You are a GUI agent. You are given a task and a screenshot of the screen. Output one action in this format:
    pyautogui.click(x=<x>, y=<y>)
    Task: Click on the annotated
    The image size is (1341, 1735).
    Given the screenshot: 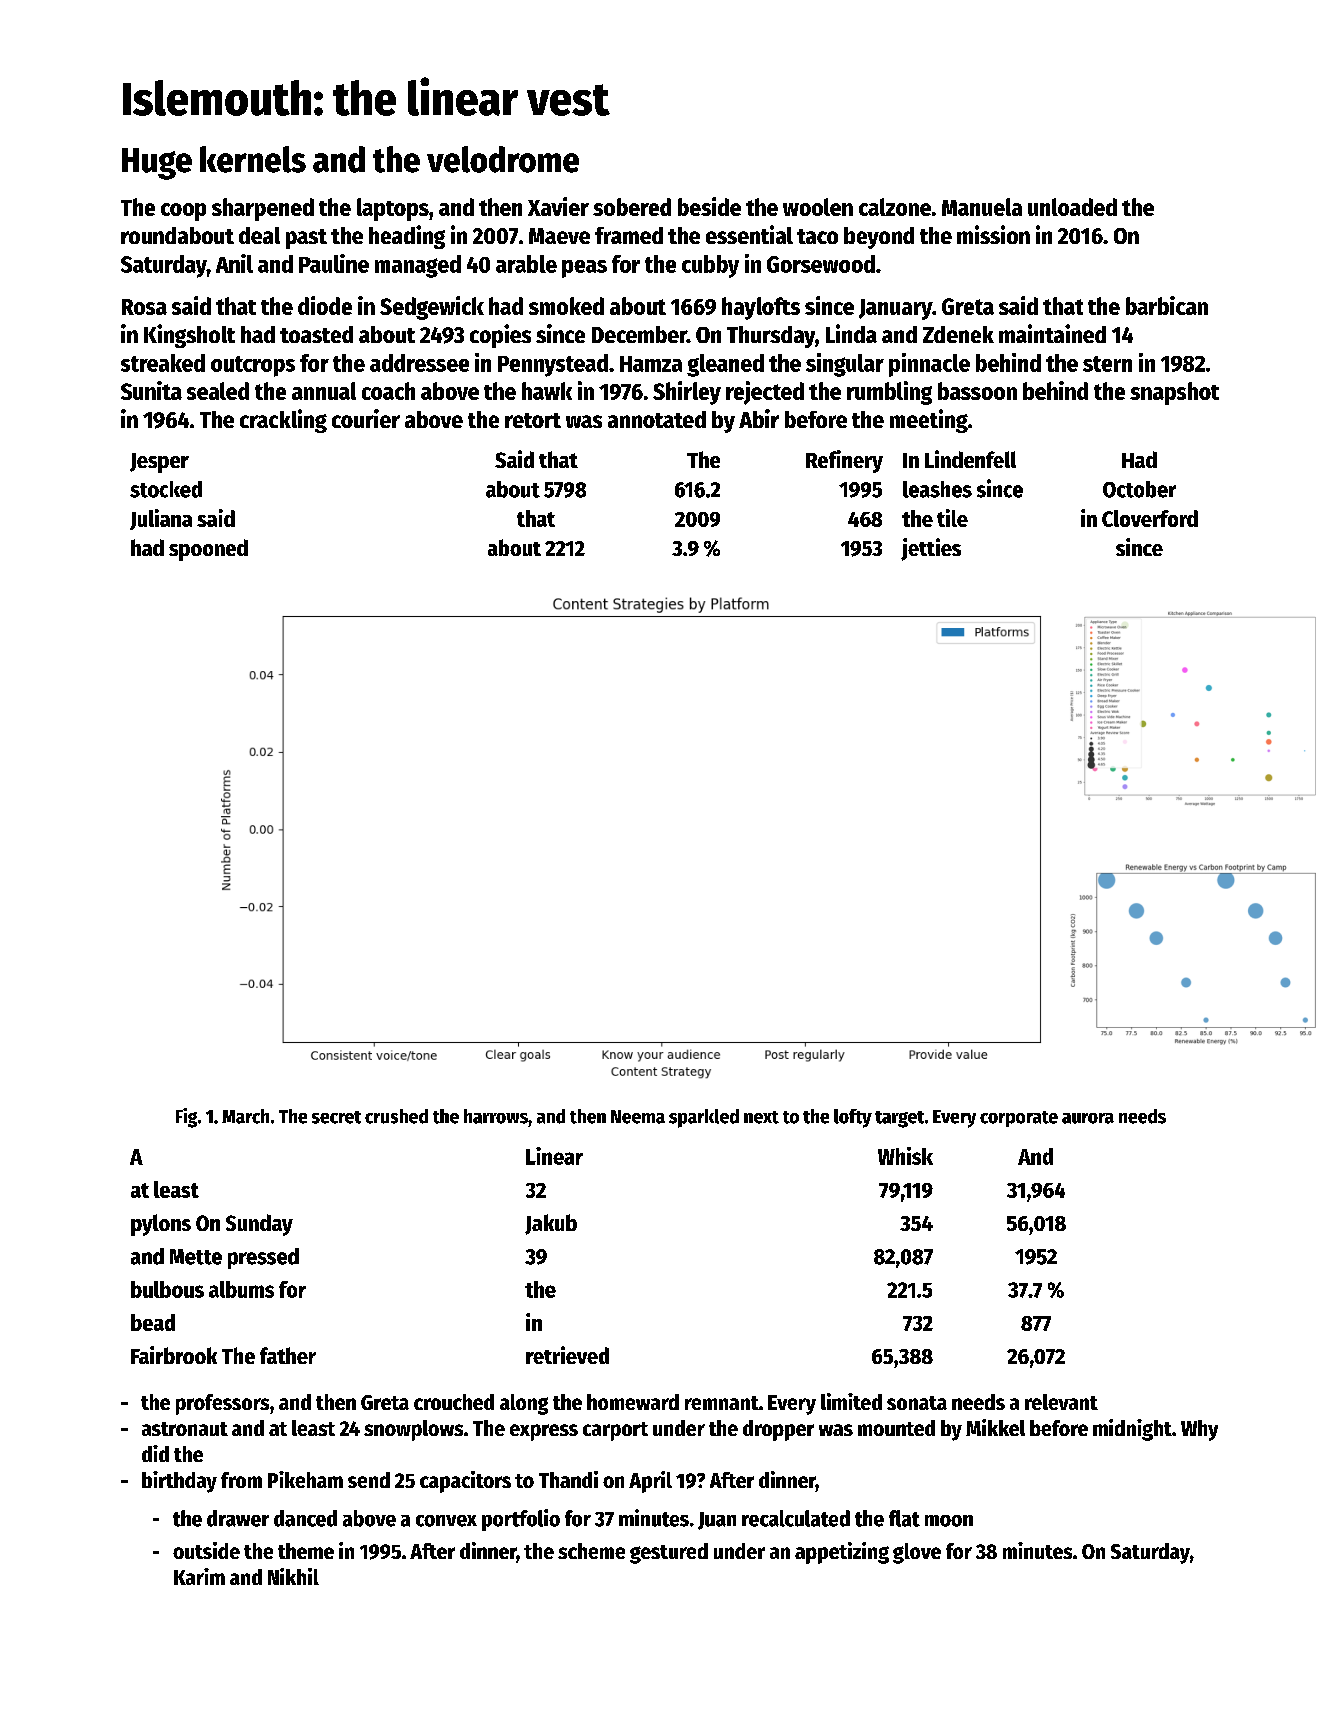 What is the action you would take?
    pyautogui.click(x=657, y=419)
